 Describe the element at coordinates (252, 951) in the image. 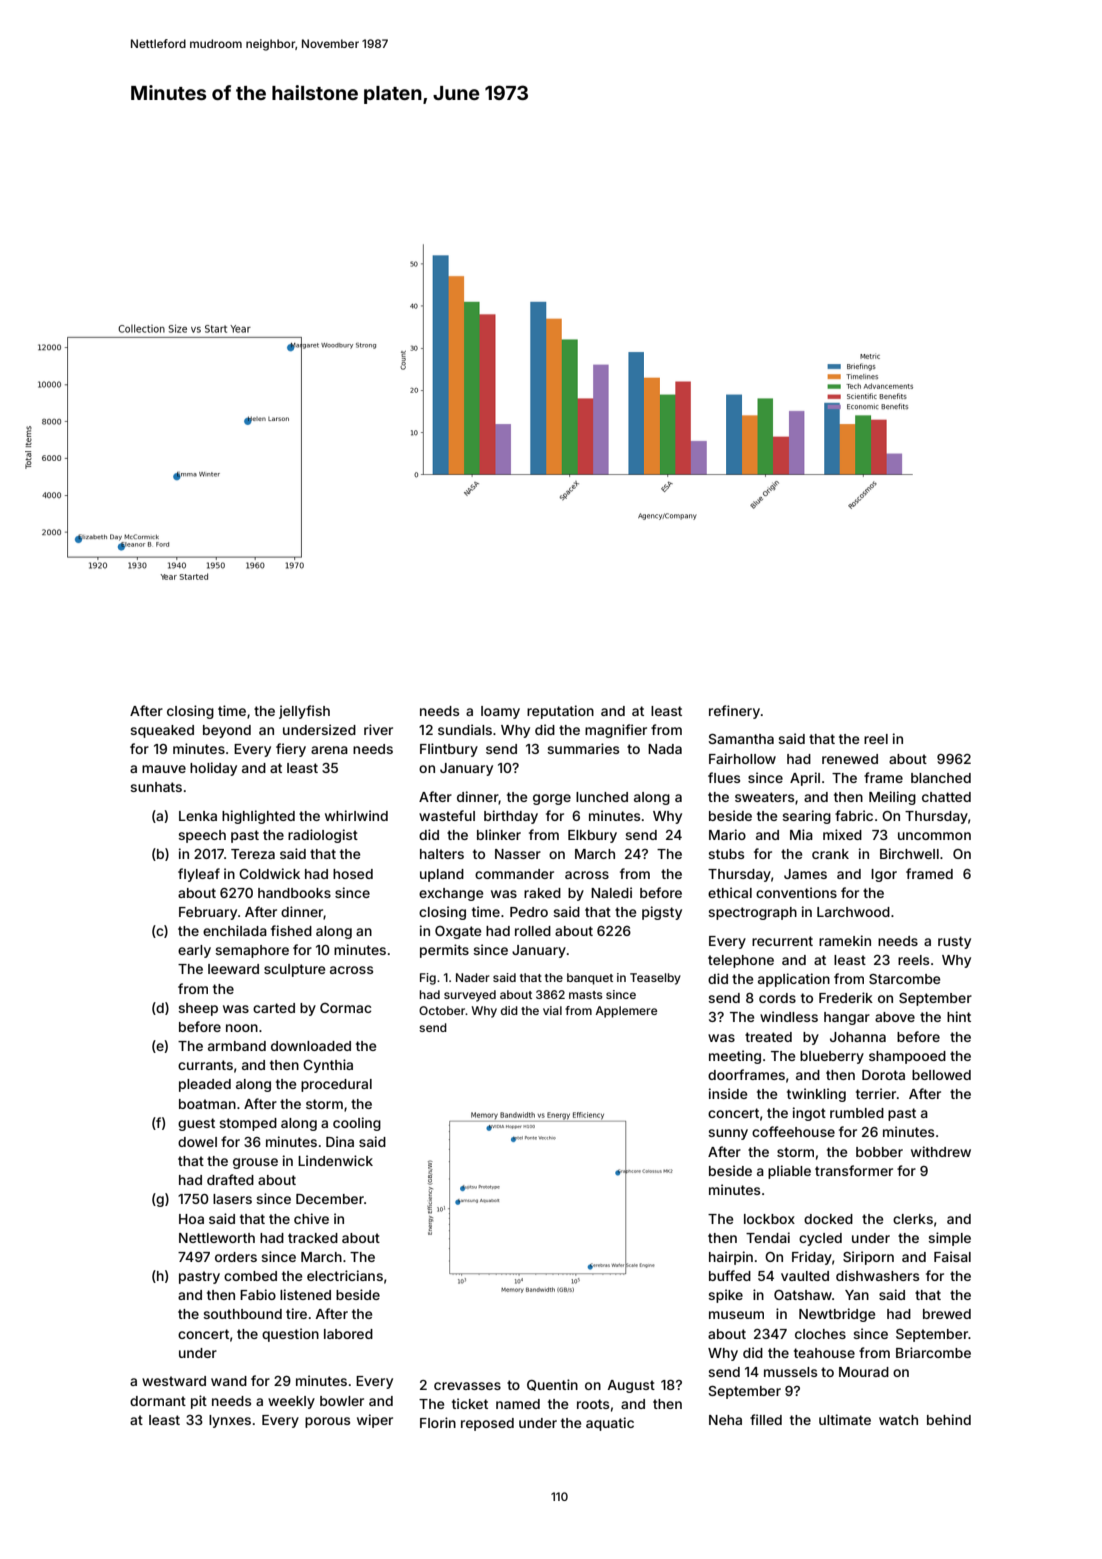

I see `semaphore` at that location.
